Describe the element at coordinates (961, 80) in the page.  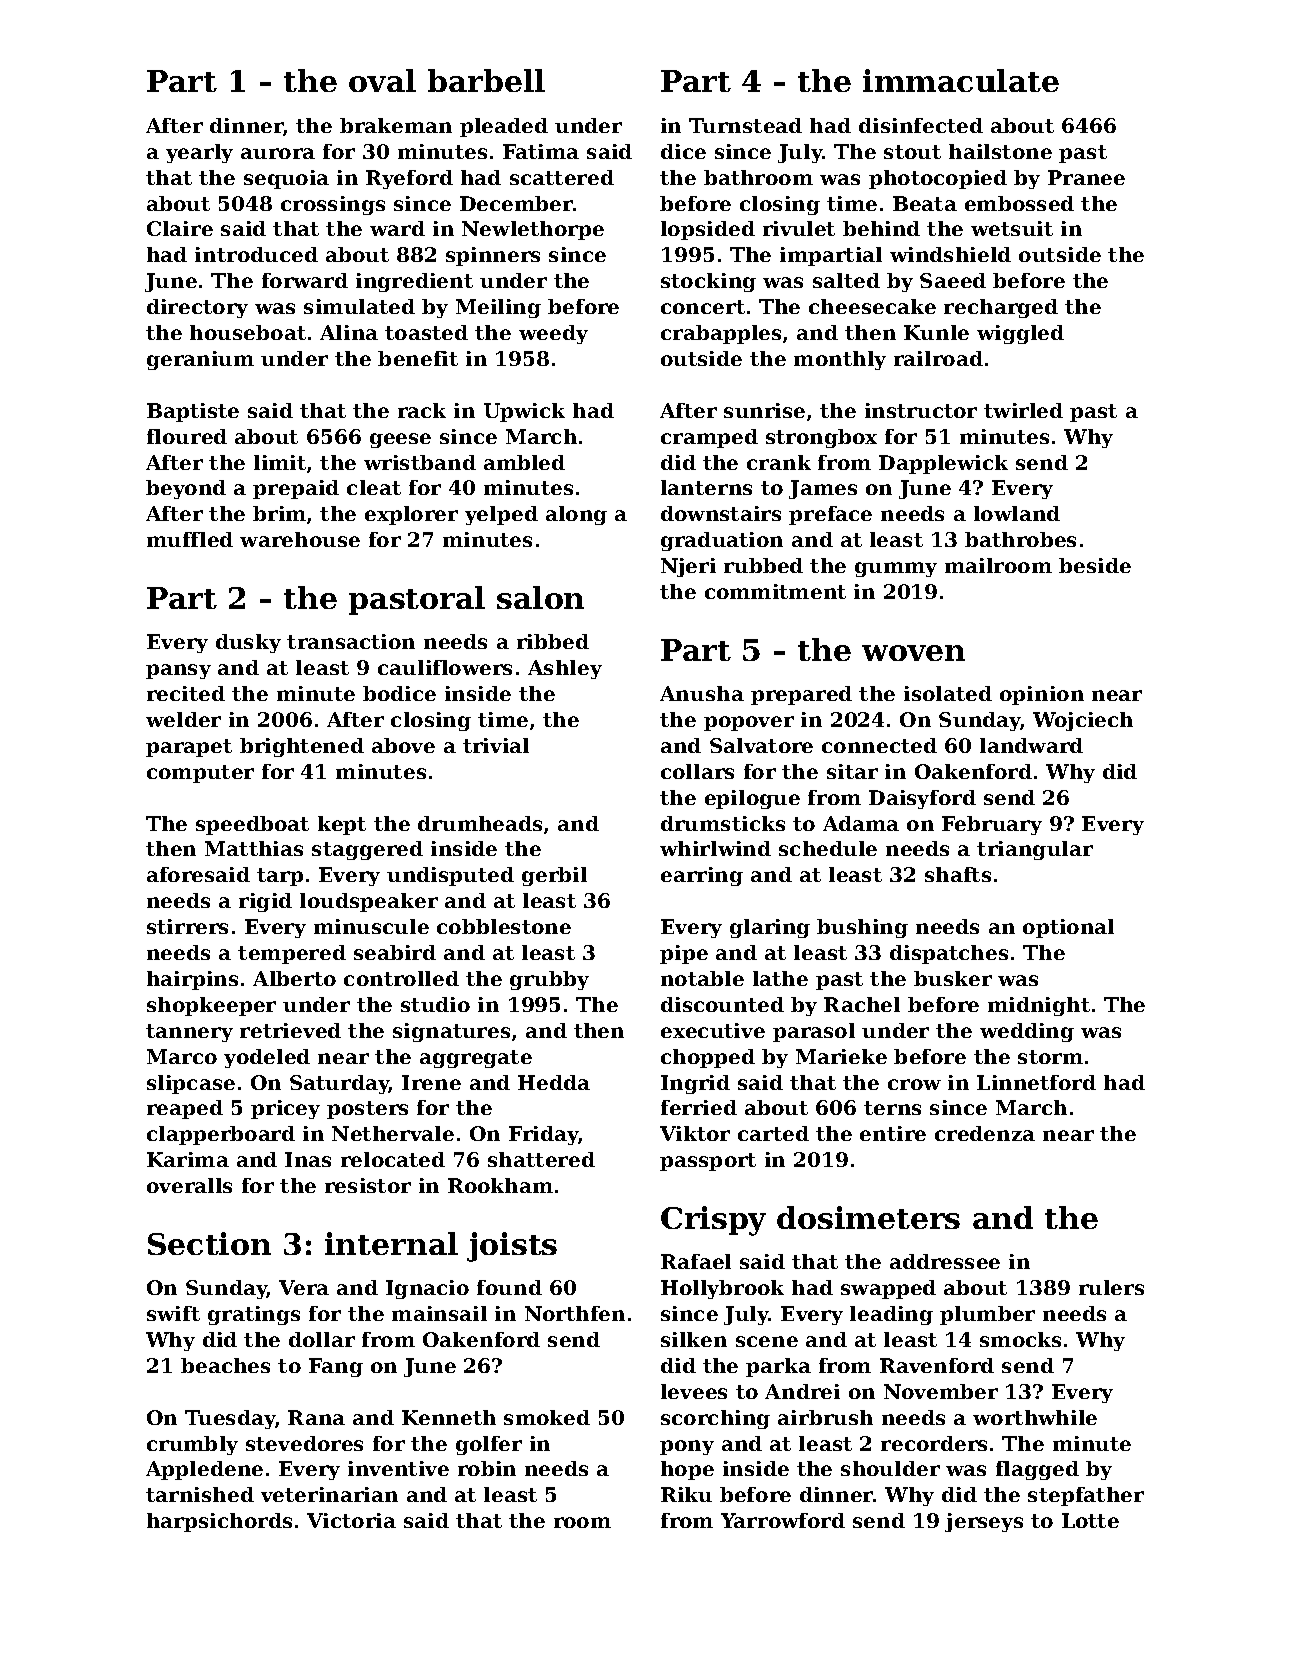
I see `immaculate` at that location.
